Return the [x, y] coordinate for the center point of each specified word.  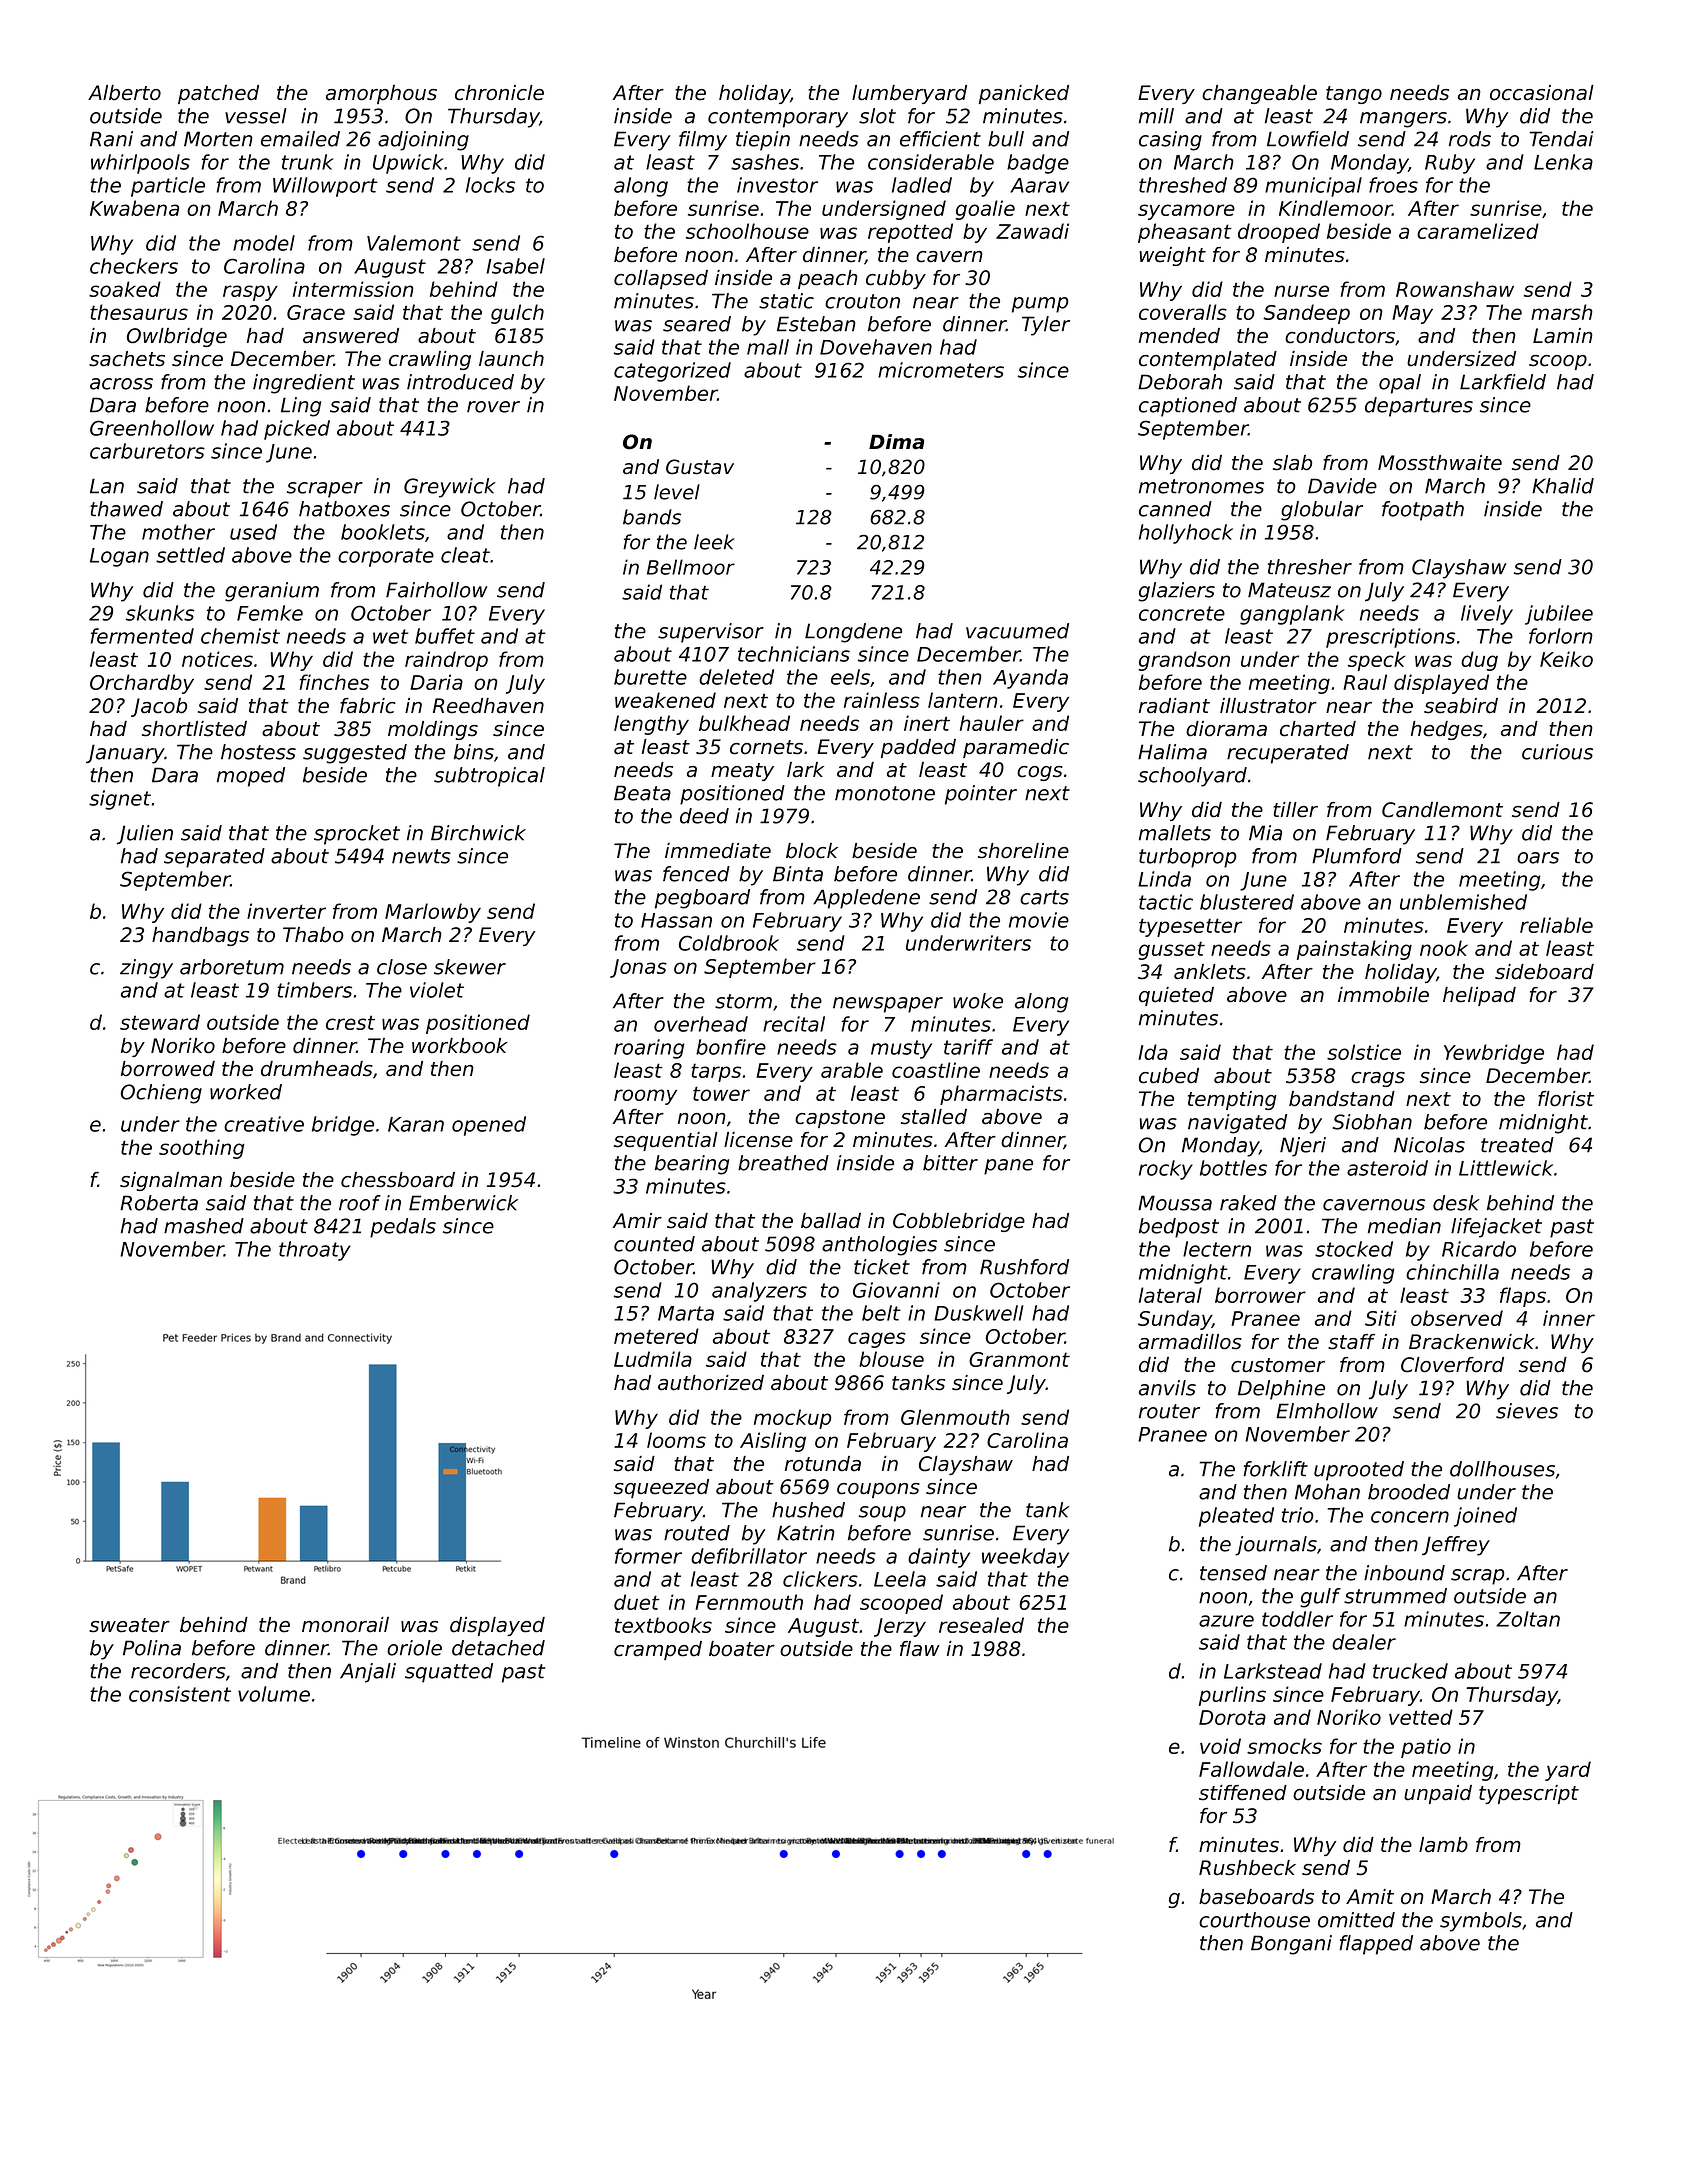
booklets [383, 532]
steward [160, 1022]
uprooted [1359, 1471]
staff [1351, 1342]
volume [274, 1694]
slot [877, 116]
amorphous [381, 94]
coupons [878, 1490]
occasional [1542, 93]
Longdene [853, 633]
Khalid [1563, 486]
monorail [345, 1625]
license [758, 1140]
